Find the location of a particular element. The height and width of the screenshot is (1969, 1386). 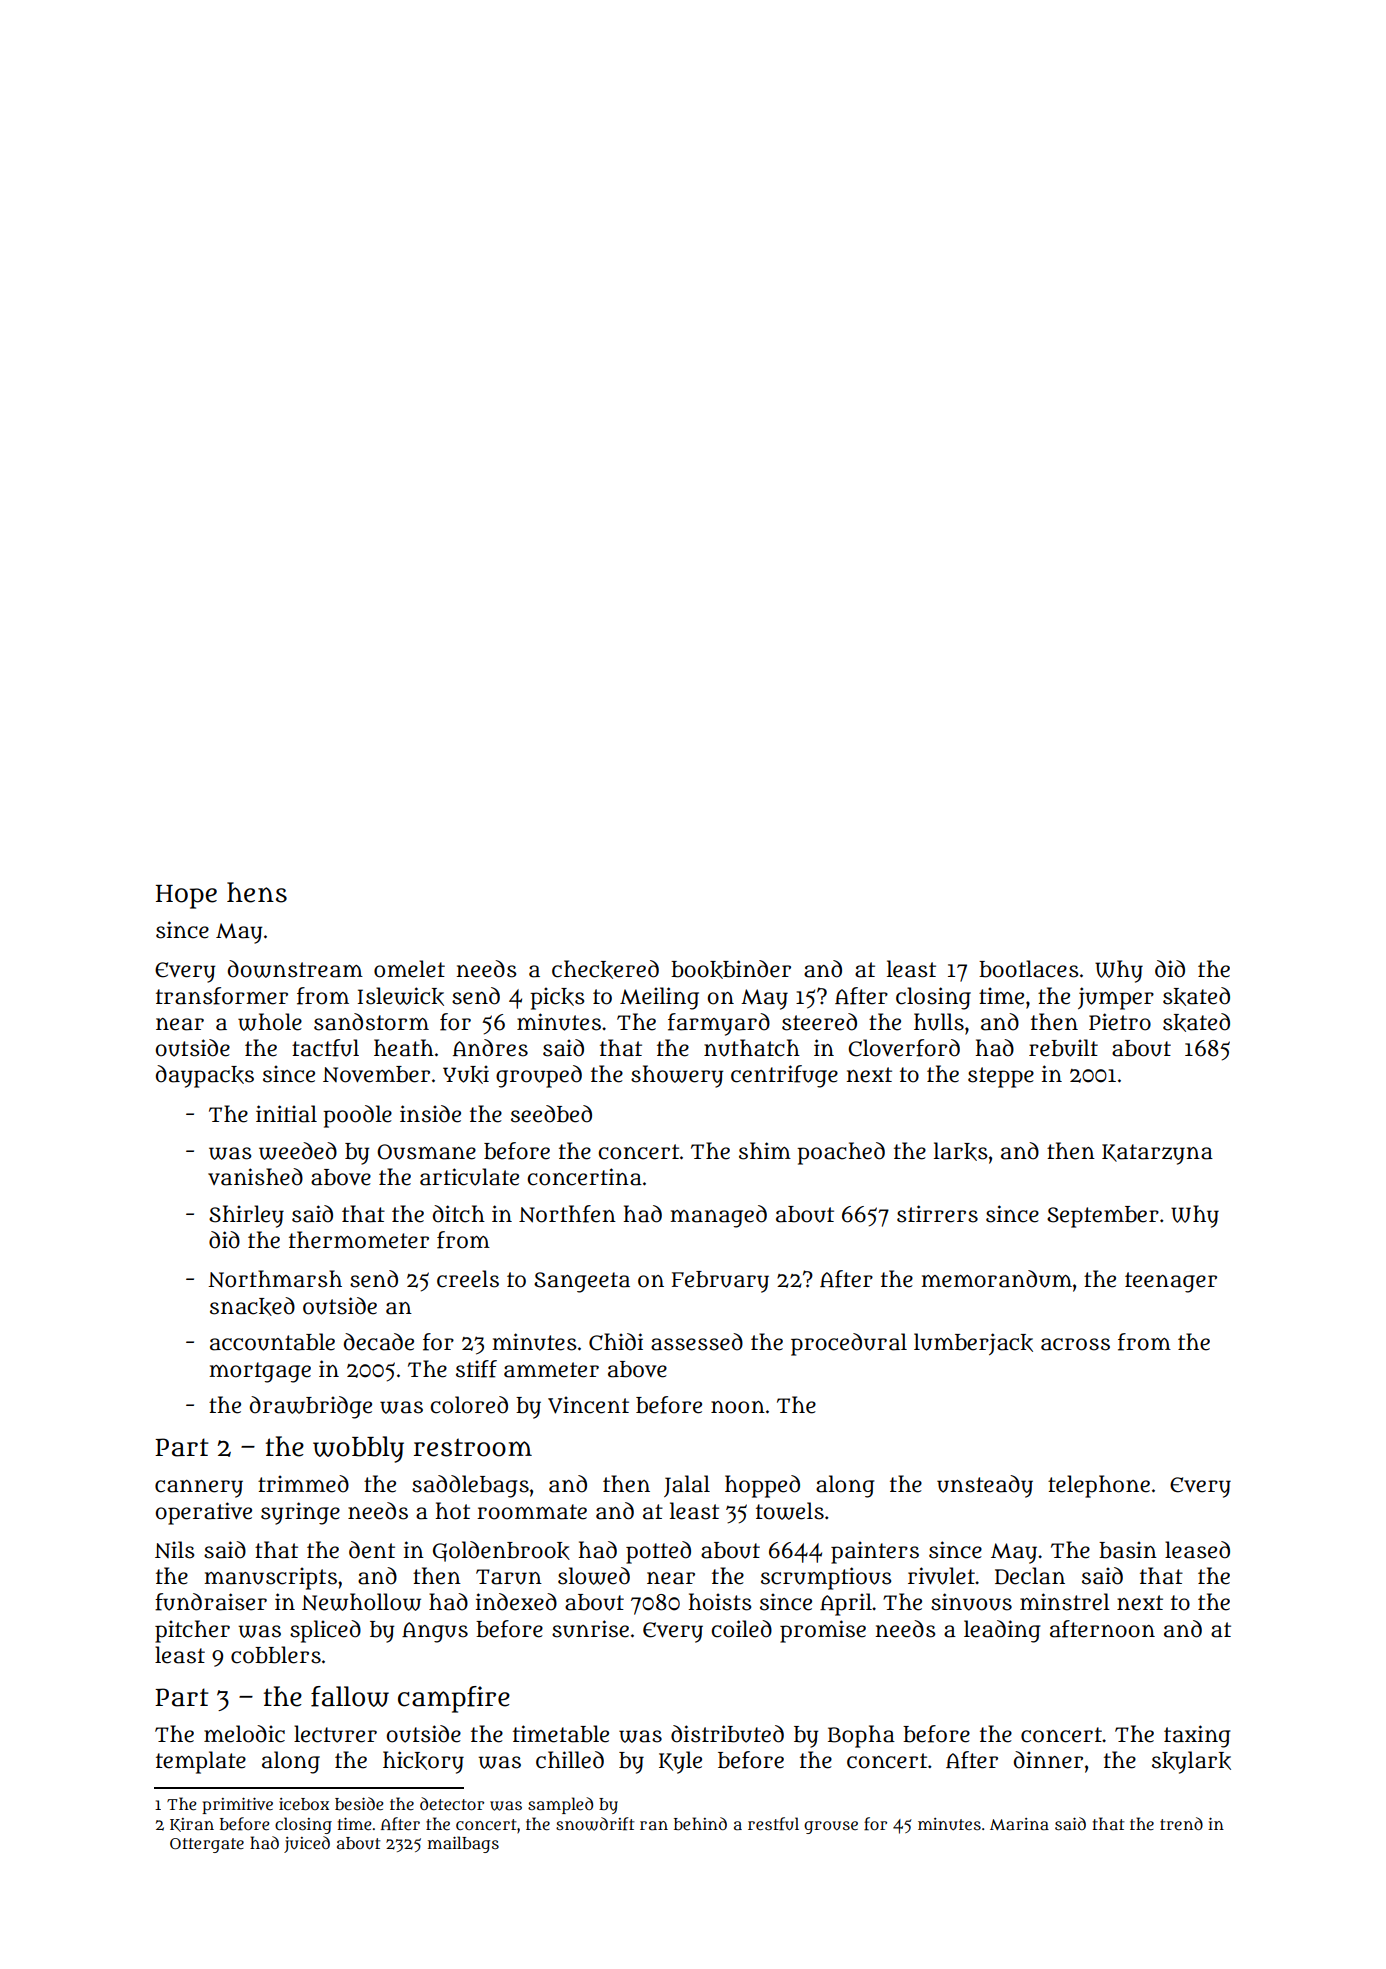

Andres is located at coordinates (490, 1048).
